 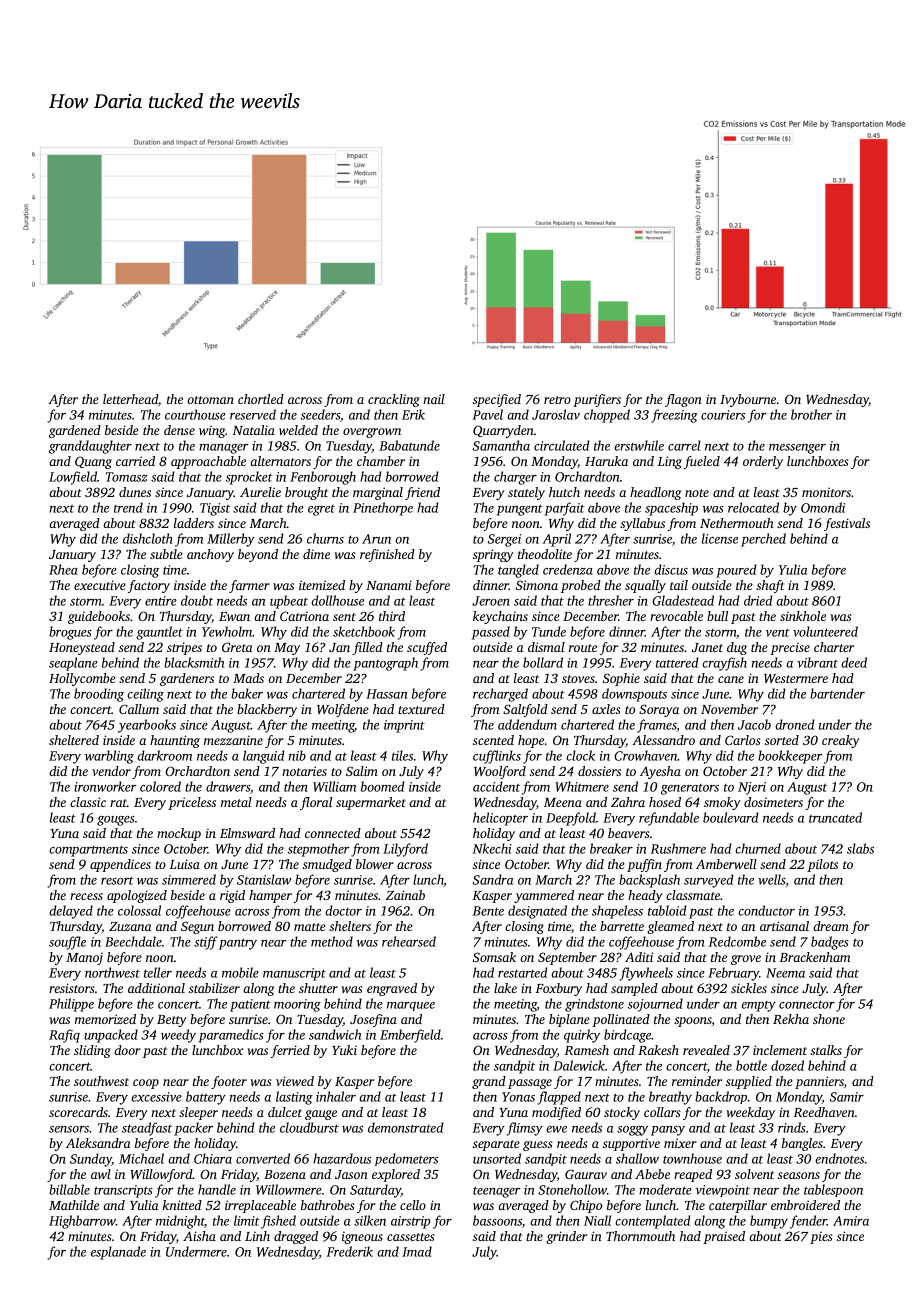 What do you see at coordinates (505, 988) in the screenshot?
I see `lake` at bounding box center [505, 988].
